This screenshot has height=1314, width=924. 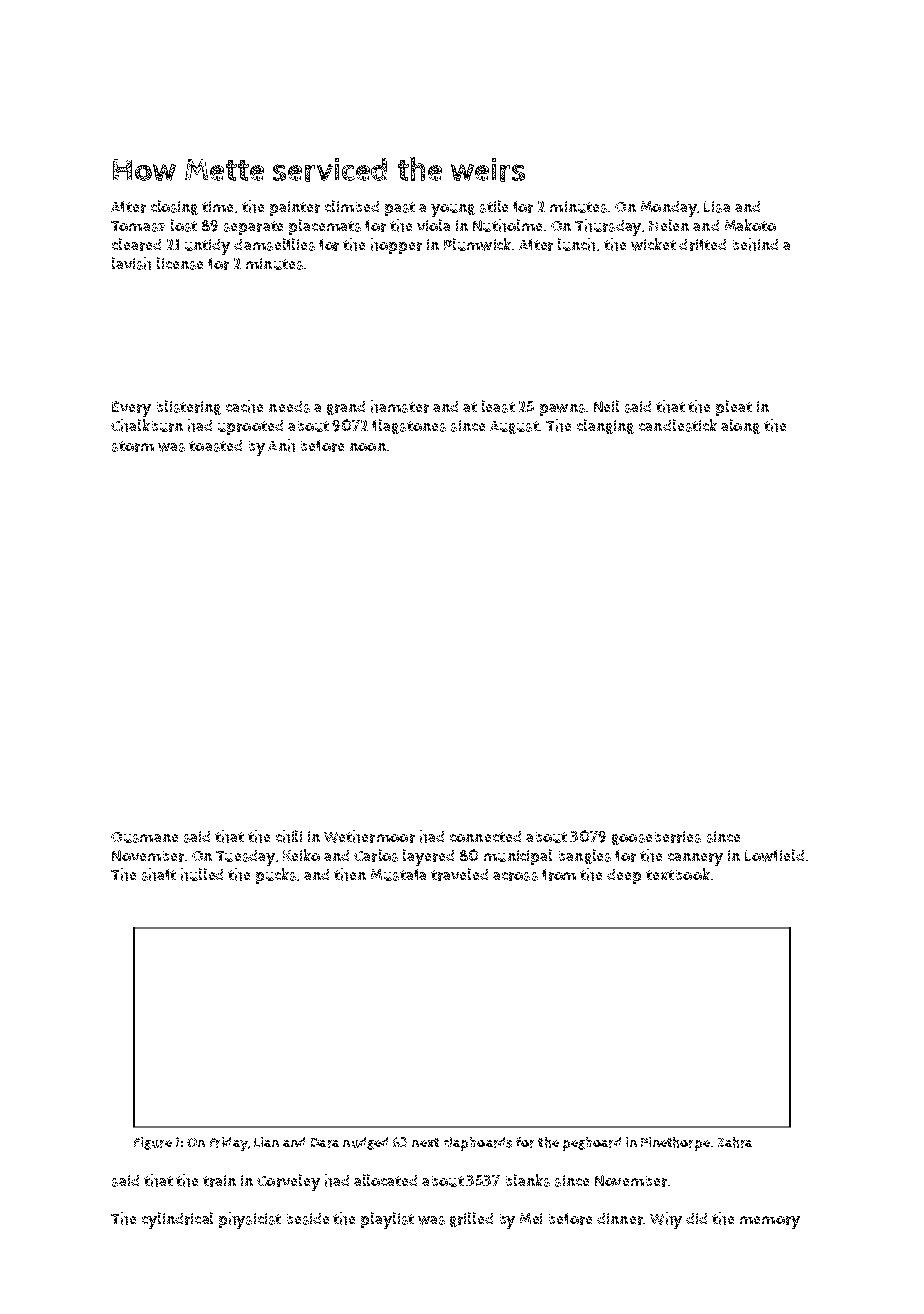 What do you see at coordinates (678, 874) in the screenshot?
I see `textbook` at bounding box center [678, 874].
